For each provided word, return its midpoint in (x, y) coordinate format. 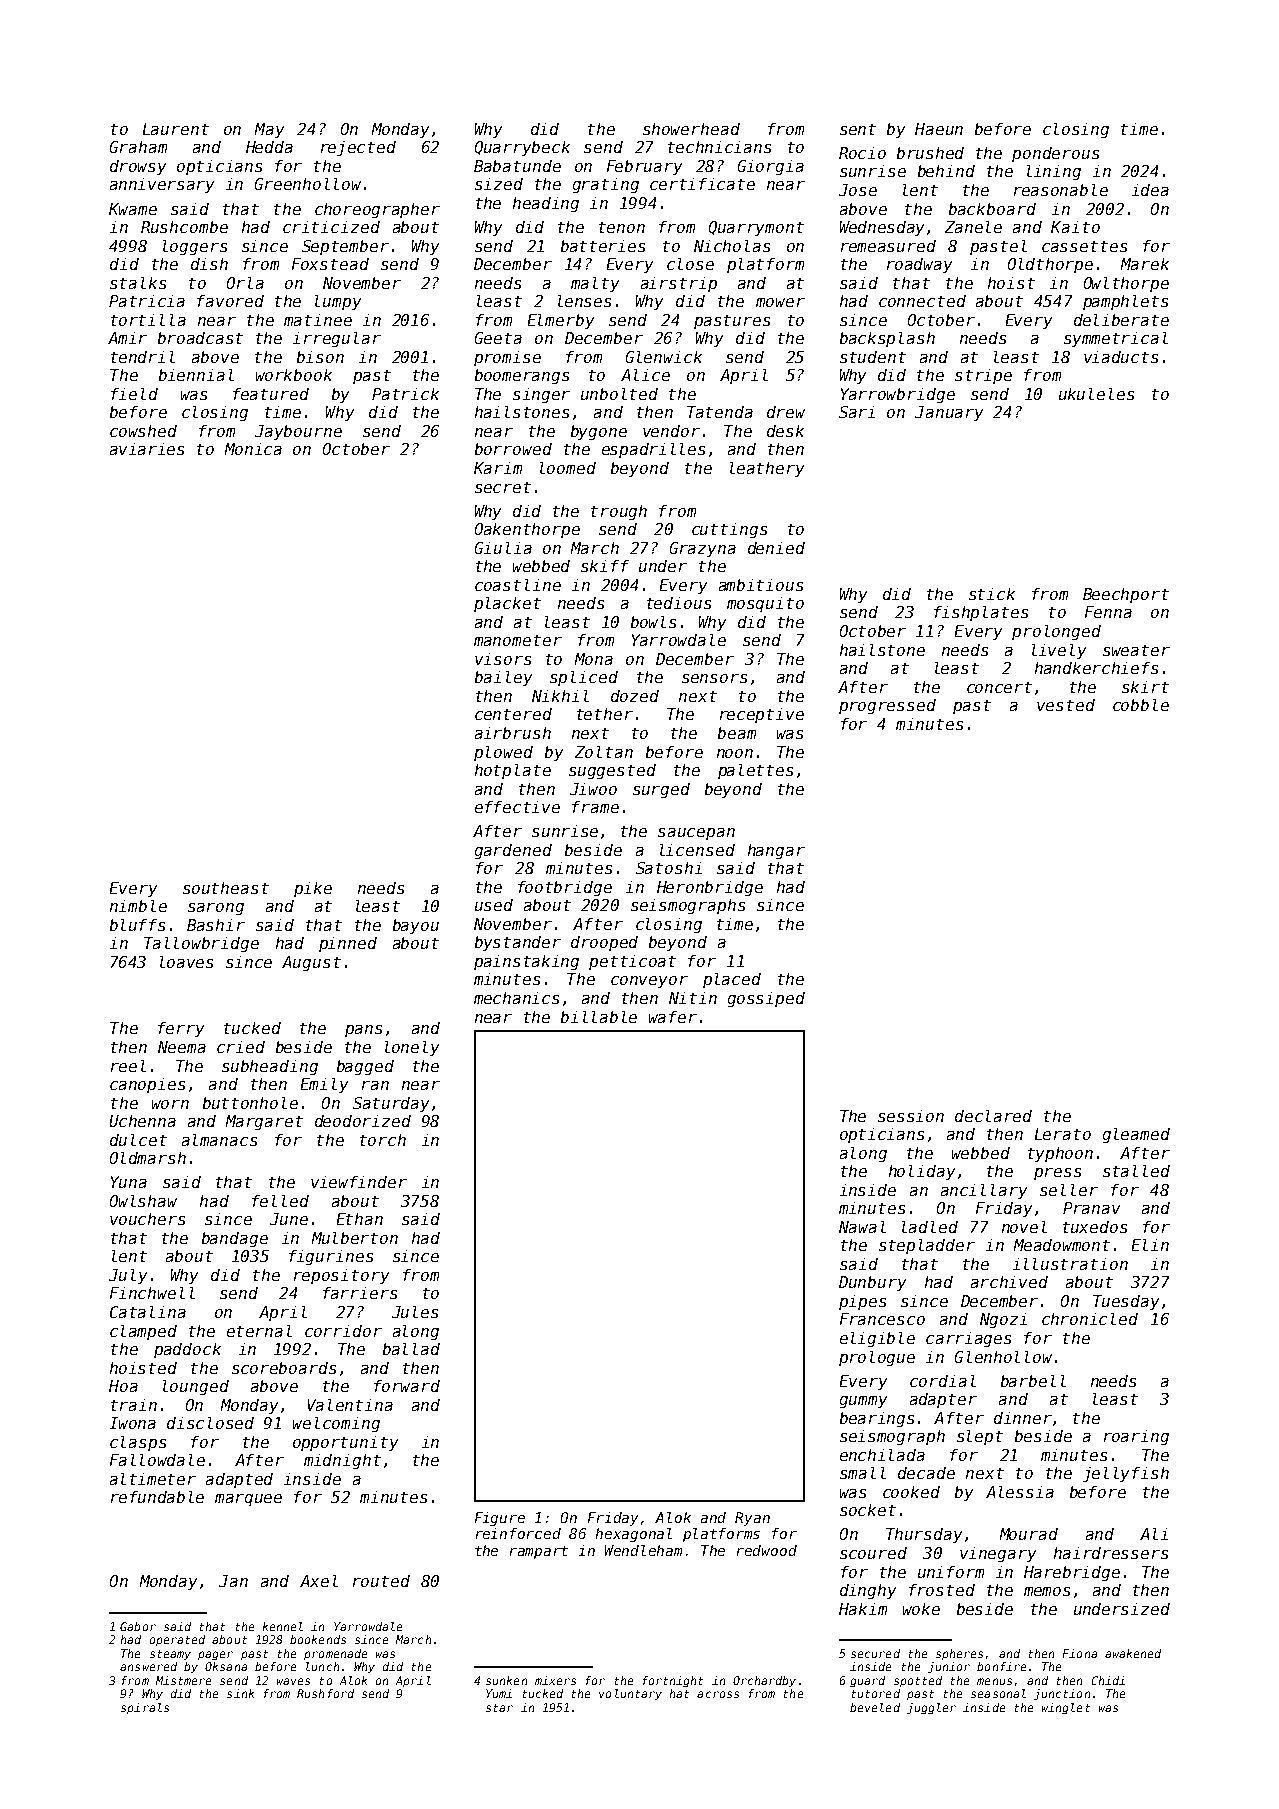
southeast (226, 888)
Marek (1145, 264)
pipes (862, 1302)
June (289, 1219)
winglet (1066, 1708)
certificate (702, 184)
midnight (342, 1461)
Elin (1150, 1245)
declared (993, 1116)
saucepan (696, 834)
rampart (539, 1552)
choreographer (377, 210)
